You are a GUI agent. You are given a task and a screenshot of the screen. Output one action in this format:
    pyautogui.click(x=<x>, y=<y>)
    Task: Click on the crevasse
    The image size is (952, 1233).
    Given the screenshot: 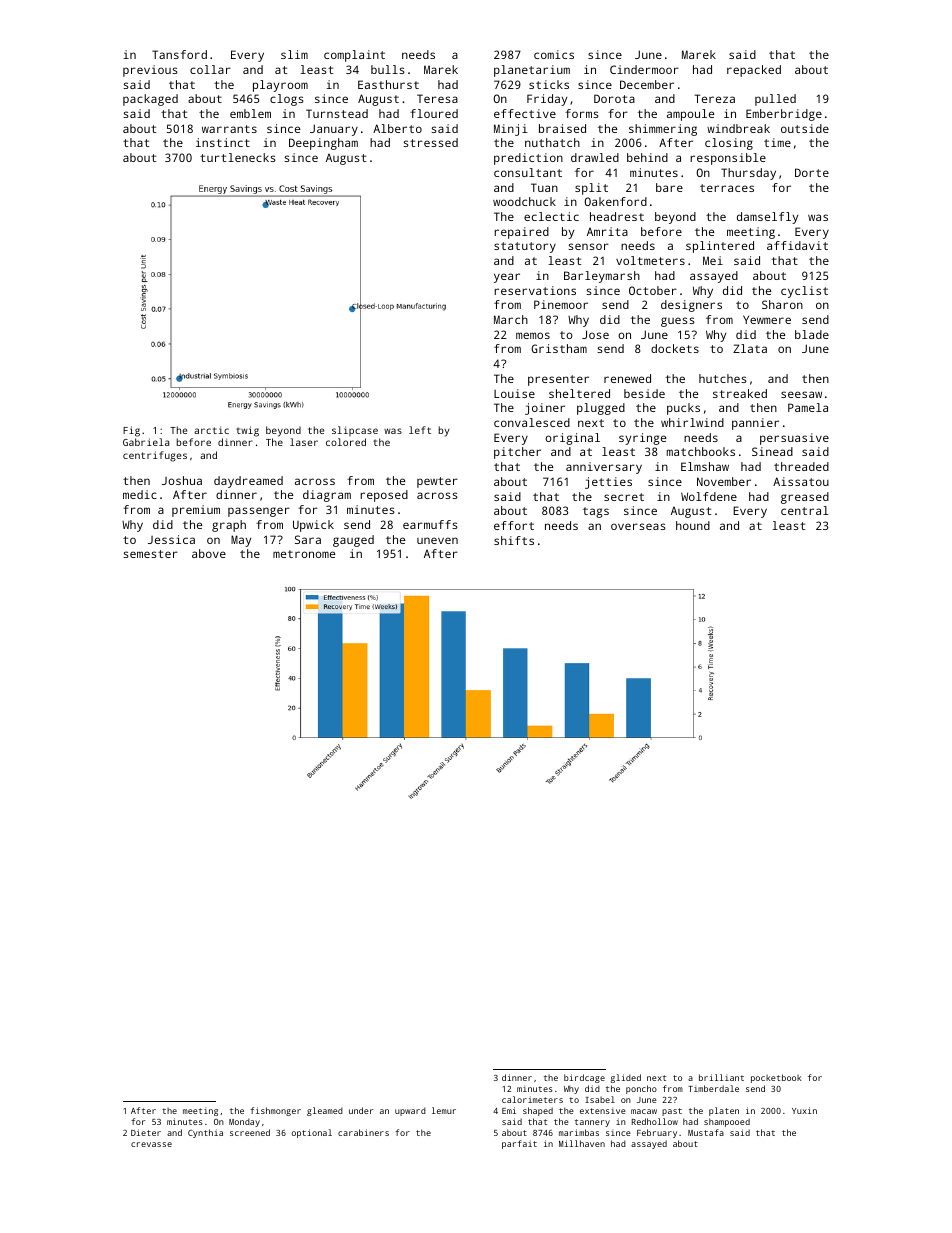 What is the action you would take?
    pyautogui.click(x=151, y=1144)
